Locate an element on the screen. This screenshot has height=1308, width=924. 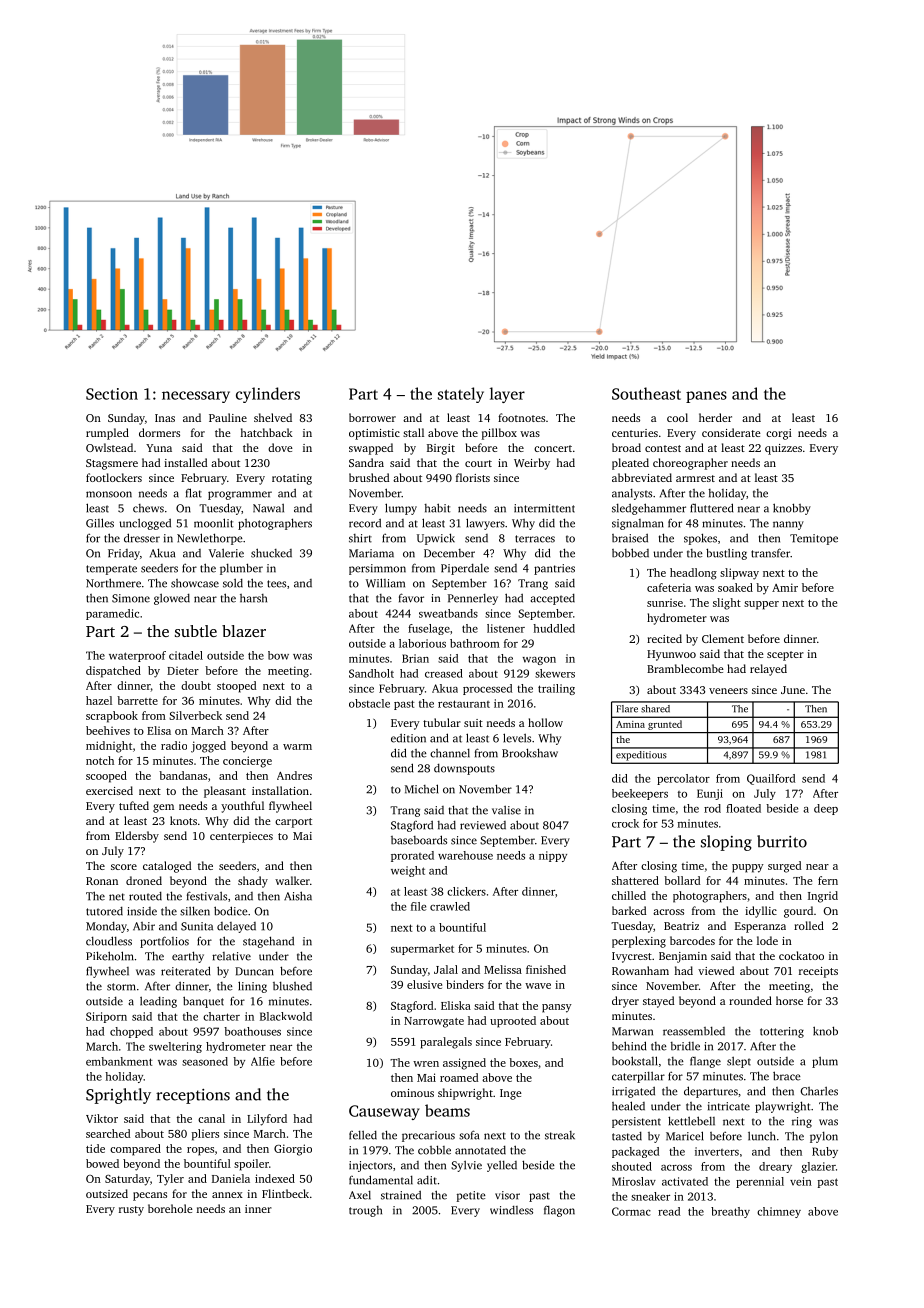
dresser is located at coordinates (142, 538).
